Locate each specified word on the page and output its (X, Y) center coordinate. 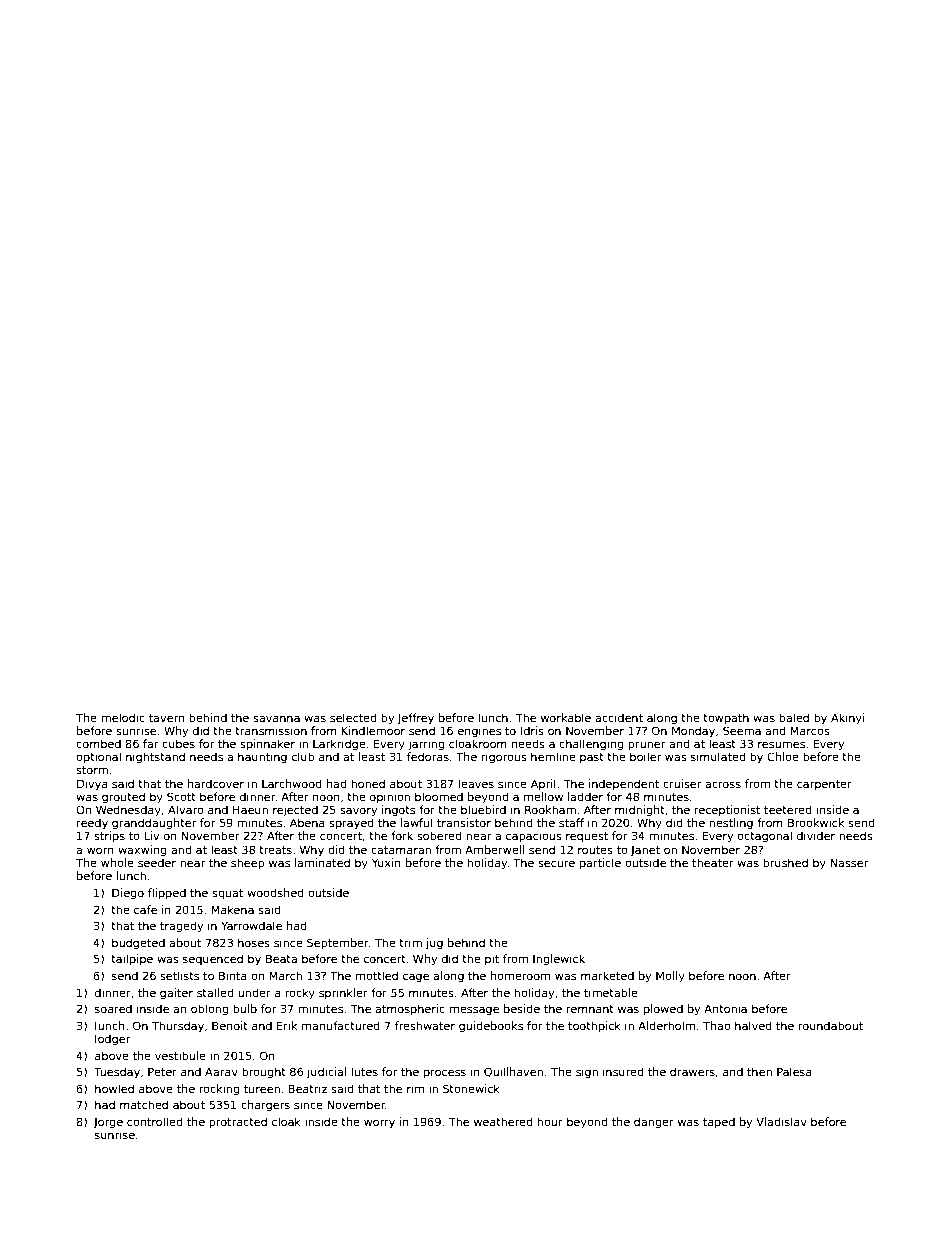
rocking (219, 1090)
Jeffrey (415, 719)
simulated (718, 756)
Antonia (725, 1008)
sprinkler (343, 993)
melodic (123, 717)
